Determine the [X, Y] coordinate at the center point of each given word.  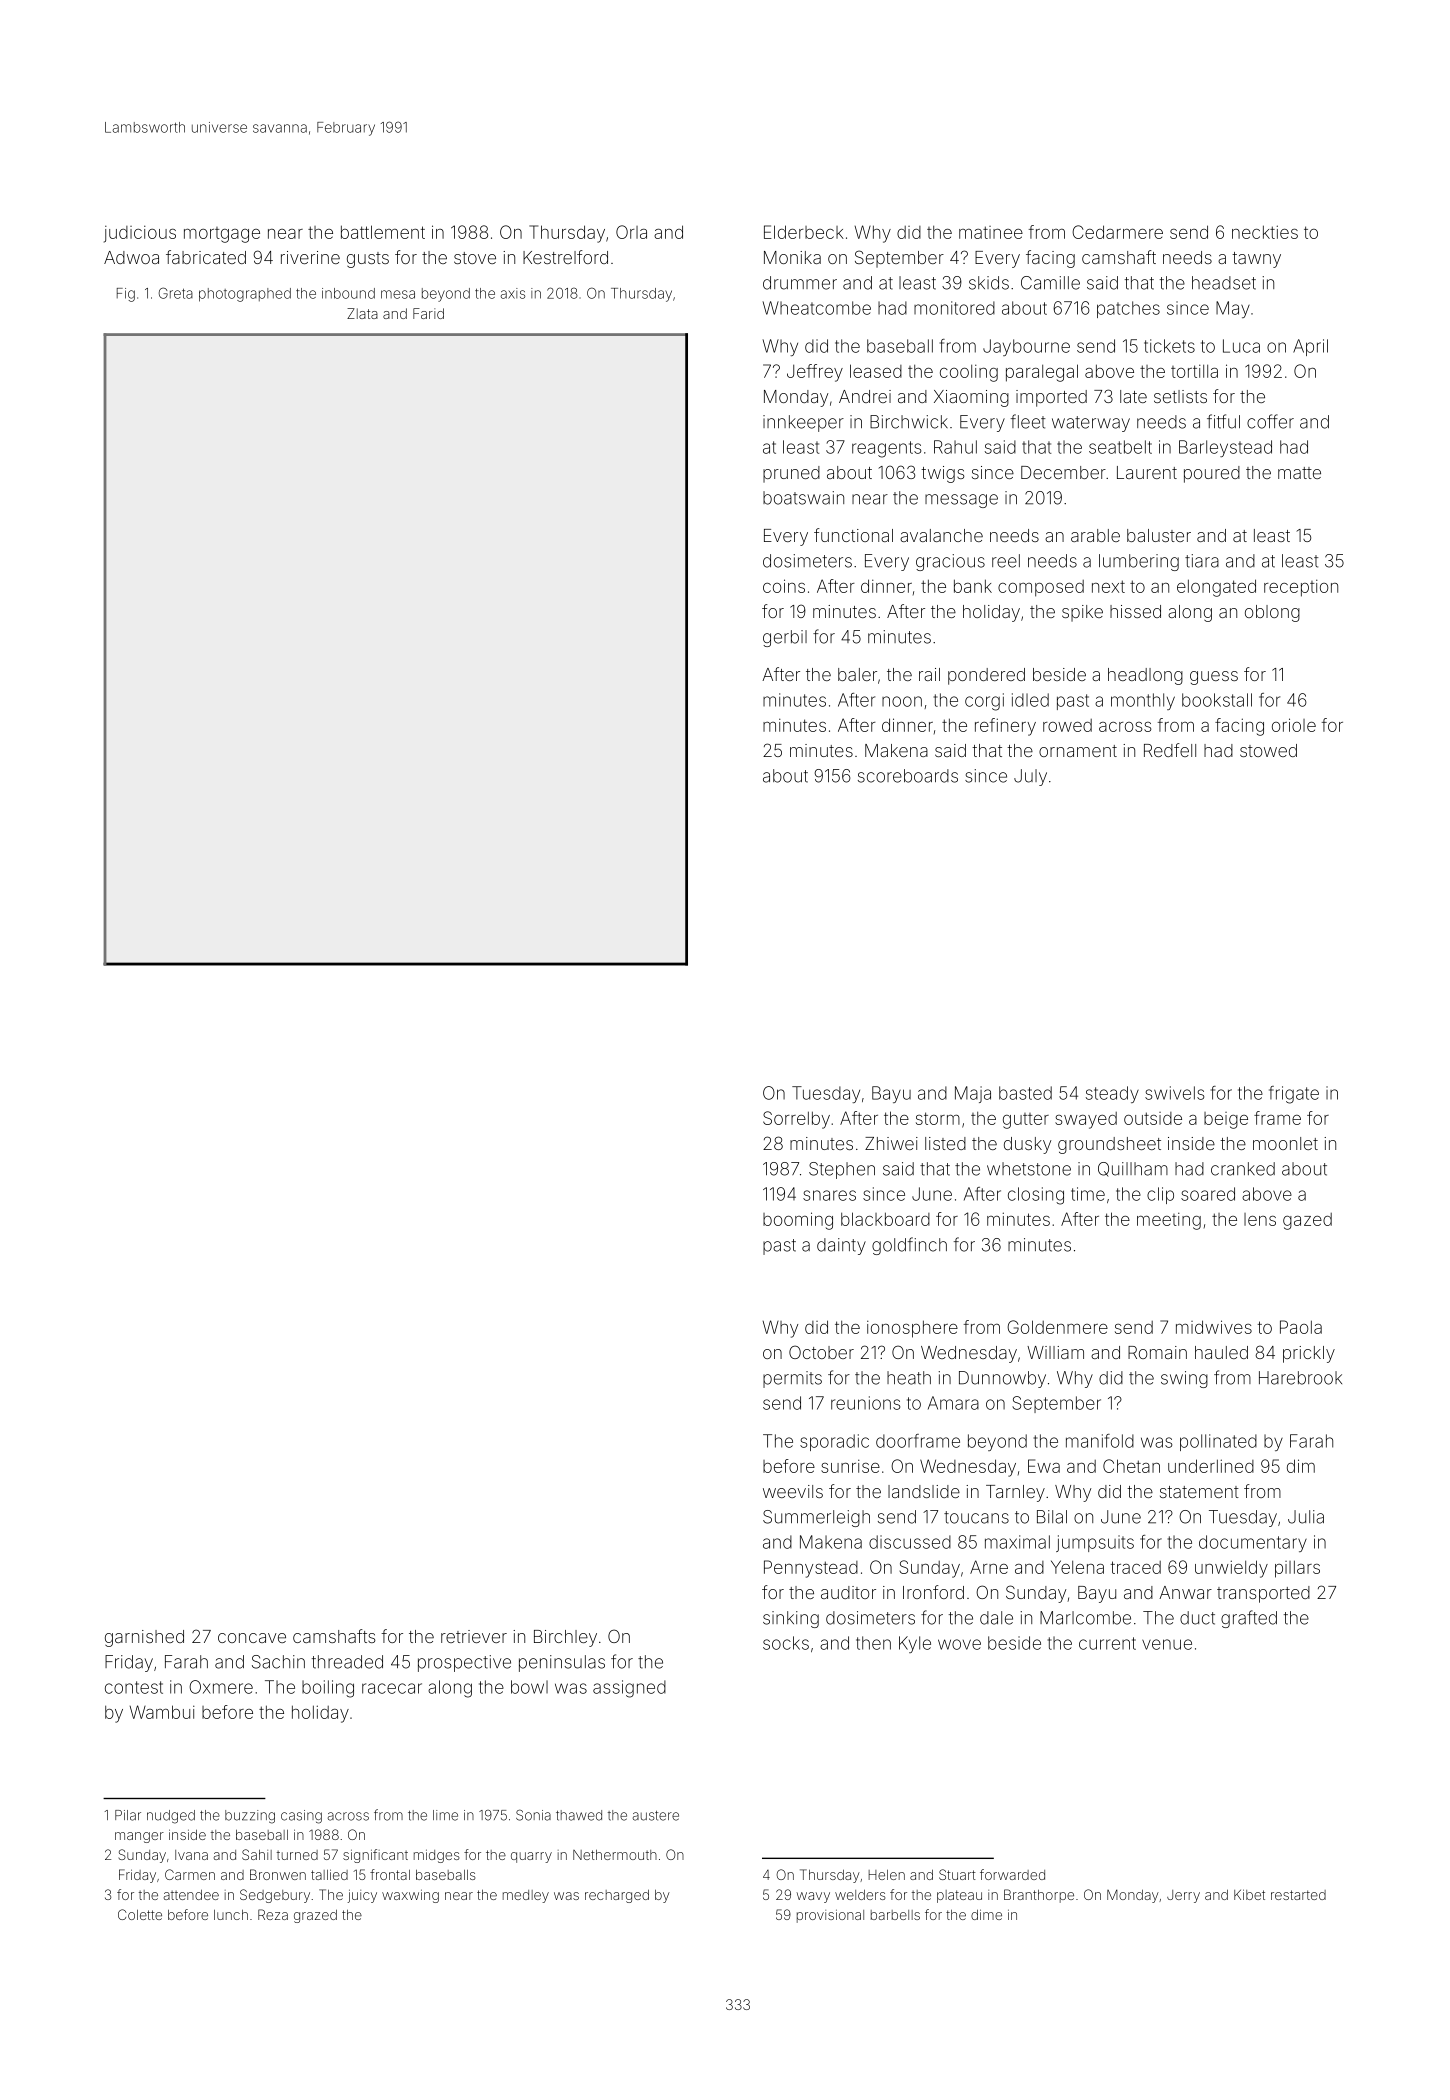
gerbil [785, 638]
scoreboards [908, 776]
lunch [231, 1915]
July [1030, 777]
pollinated [1218, 1442]
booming [798, 1221]
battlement [383, 232]
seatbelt [1120, 447]
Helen [886, 1875]
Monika [792, 257]
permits [792, 1379]
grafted [1249, 1619]
